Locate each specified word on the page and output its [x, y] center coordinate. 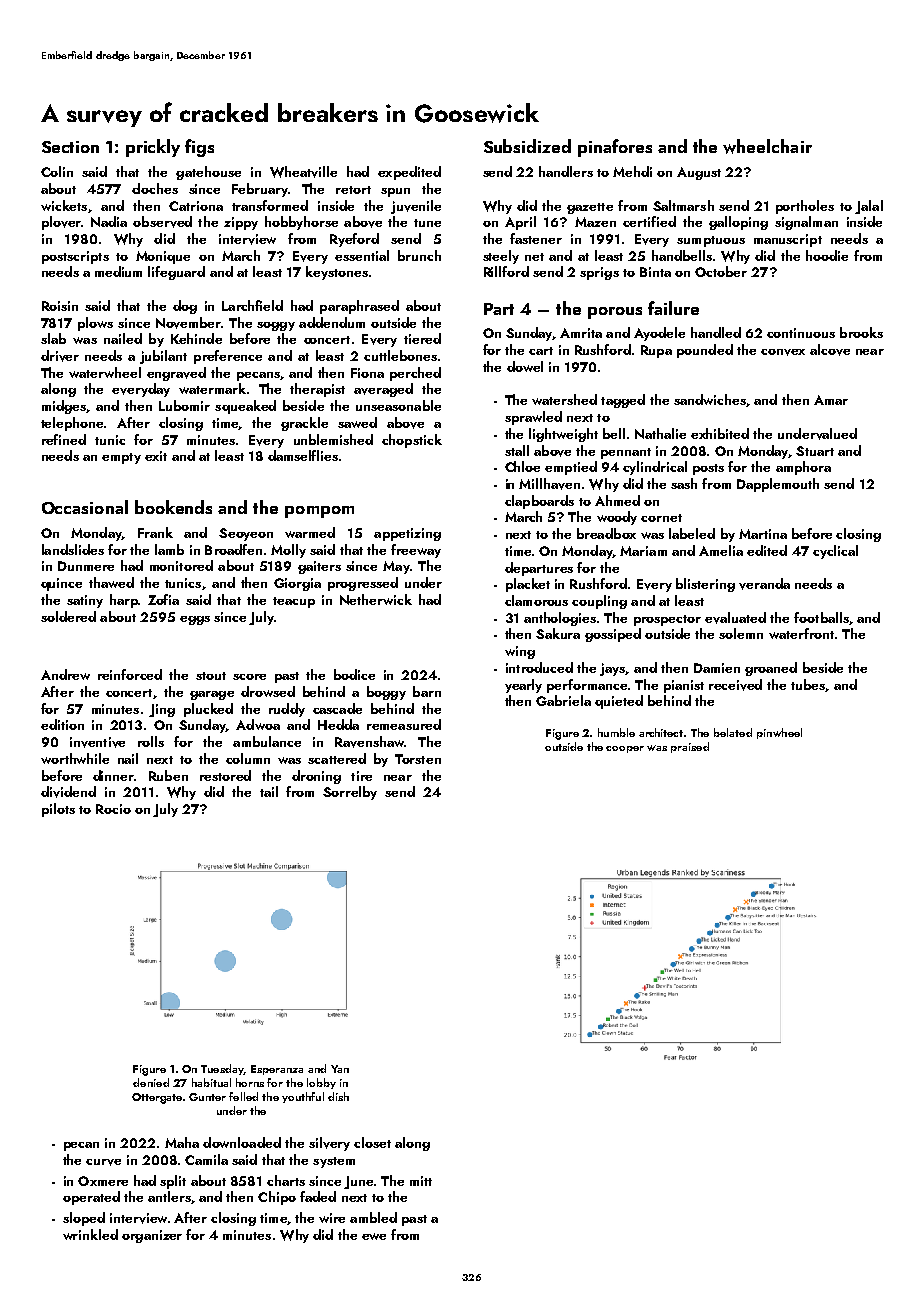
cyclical [835, 552]
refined [64, 439]
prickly [153, 148]
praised [690, 747]
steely [501, 257]
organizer [152, 1236]
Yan [340, 1069]
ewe [374, 1236]
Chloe [522, 466]
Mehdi [632, 171]
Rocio [113, 809]
